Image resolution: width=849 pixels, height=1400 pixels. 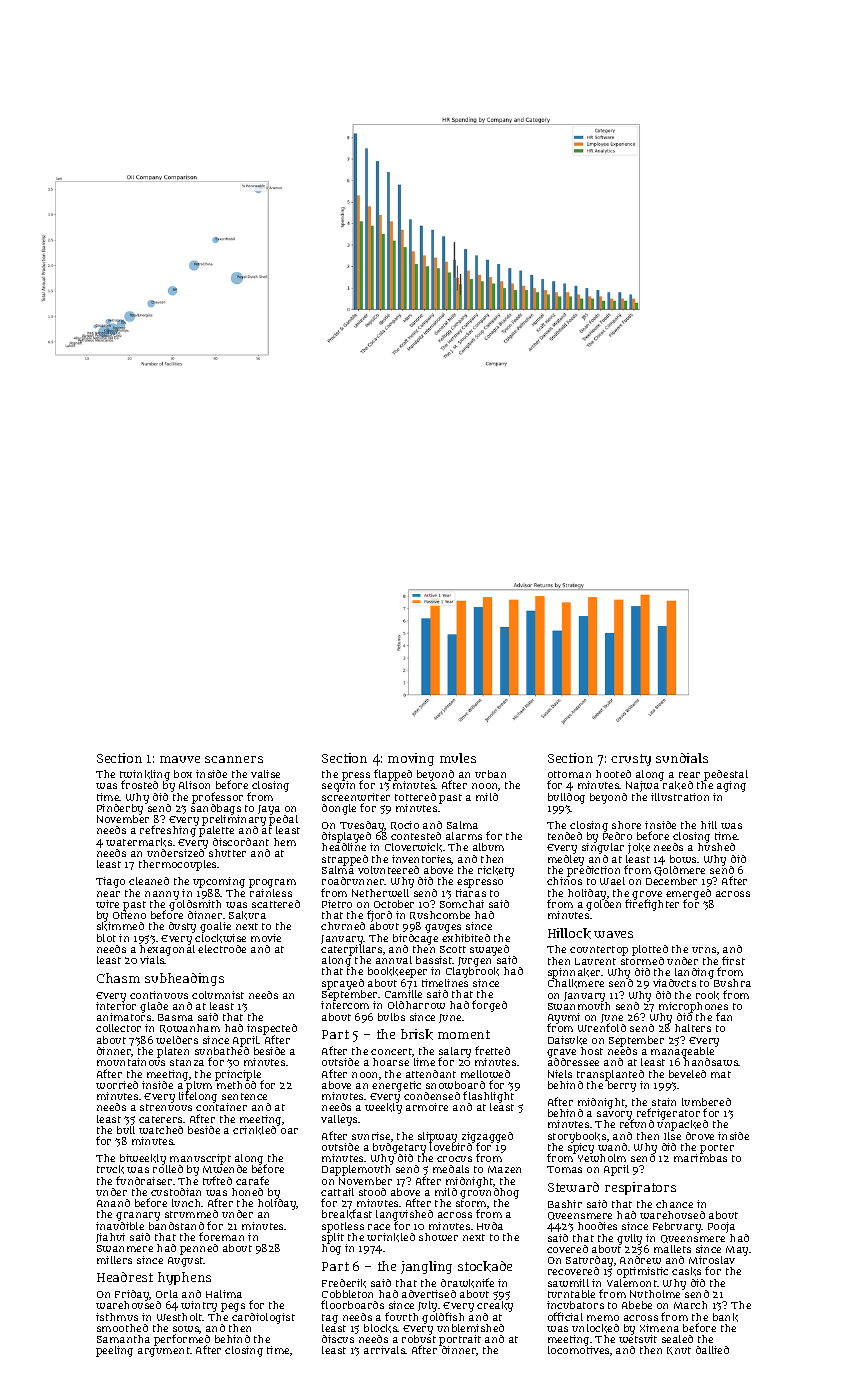 I want to click on Frederik, so click(x=344, y=1283).
